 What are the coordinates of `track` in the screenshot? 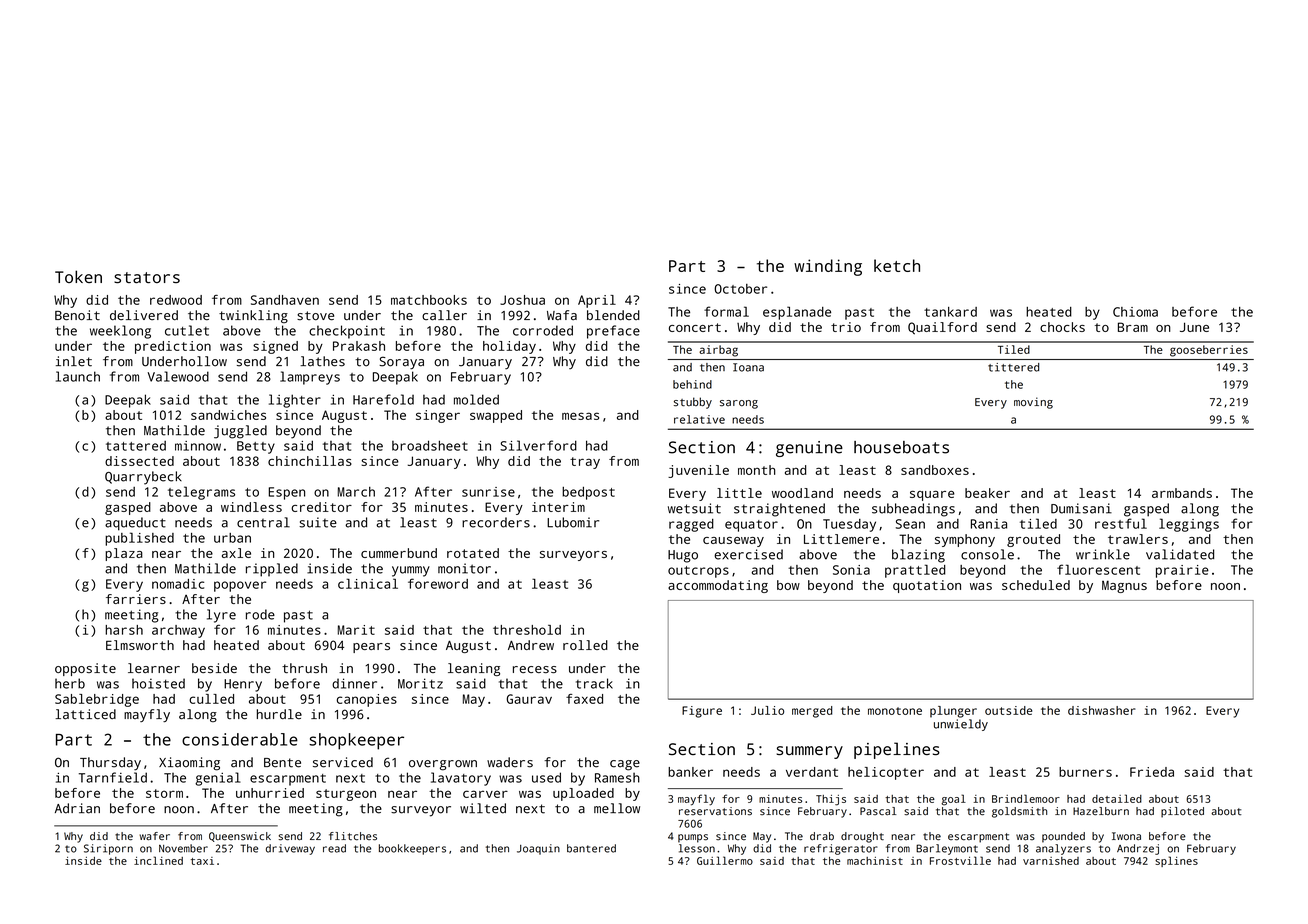 It's located at (594, 683).
